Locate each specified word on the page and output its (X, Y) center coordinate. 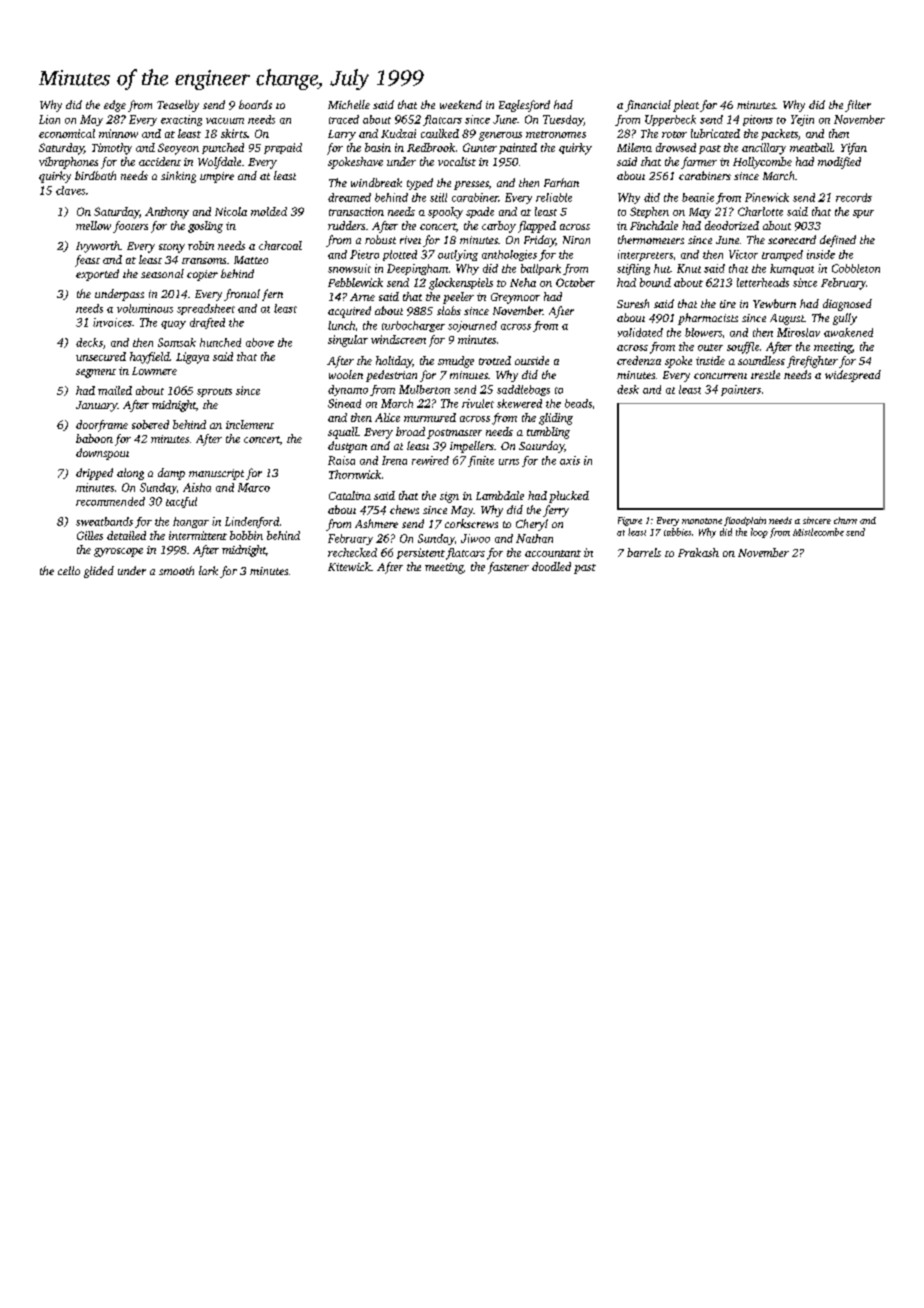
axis (570, 460)
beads (578, 403)
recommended (110, 501)
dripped (94, 474)
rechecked (352, 552)
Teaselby (178, 106)
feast (87, 261)
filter (858, 106)
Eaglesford (524, 106)
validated (640, 332)
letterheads (763, 282)
